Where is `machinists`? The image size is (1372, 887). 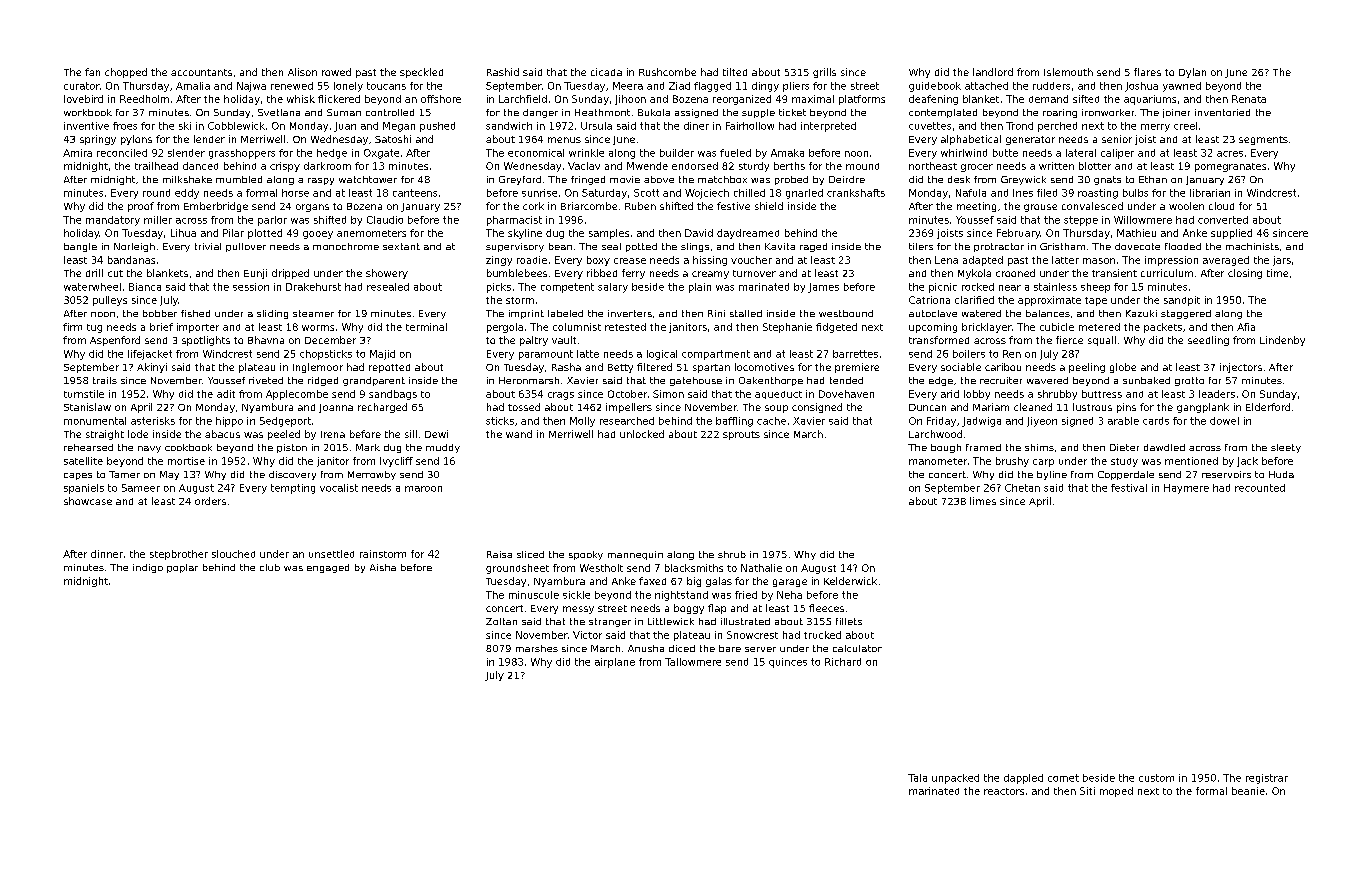
machinists is located at coordinates (1252, 246).
